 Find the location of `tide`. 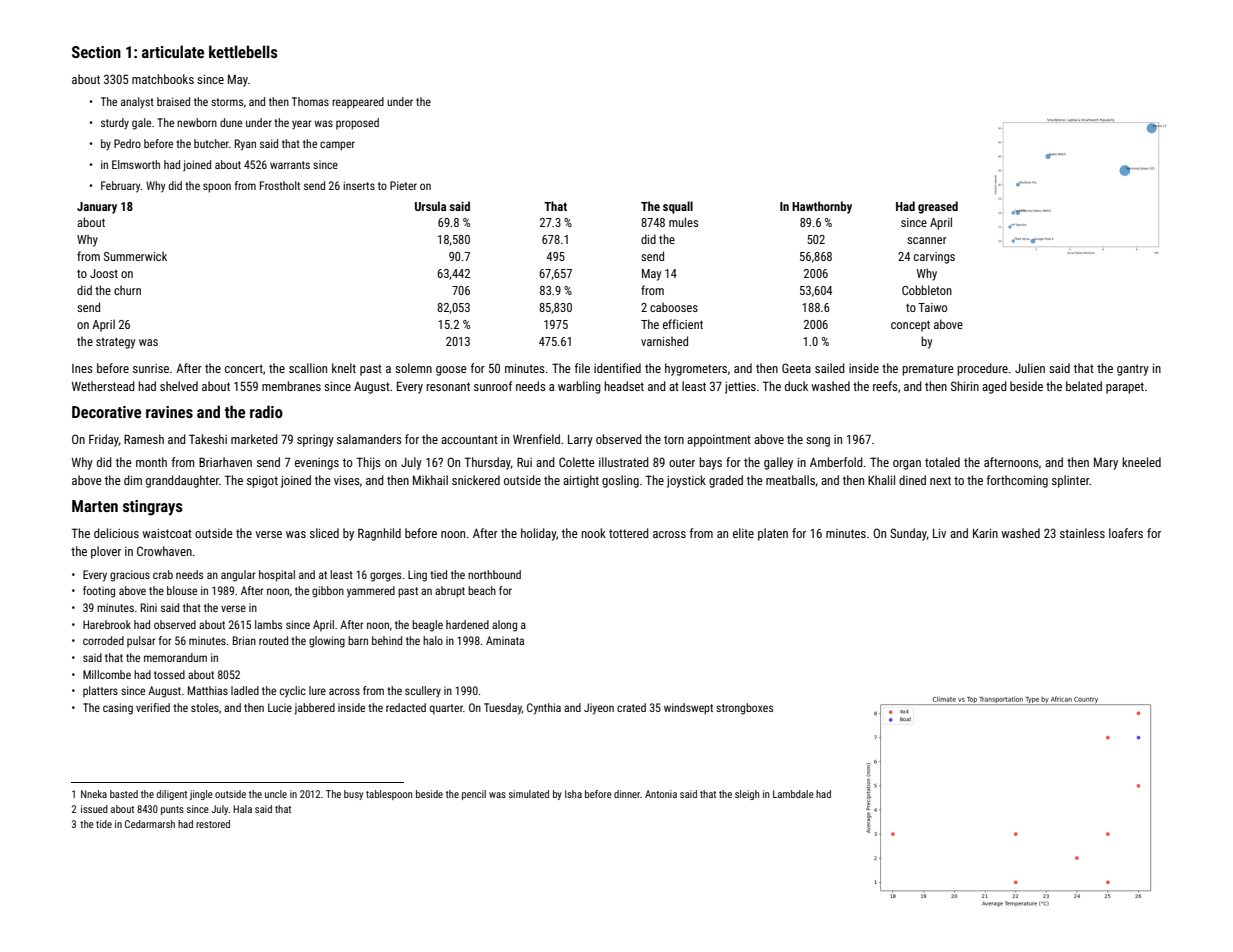

tide is located at coordinates (104, 824).
